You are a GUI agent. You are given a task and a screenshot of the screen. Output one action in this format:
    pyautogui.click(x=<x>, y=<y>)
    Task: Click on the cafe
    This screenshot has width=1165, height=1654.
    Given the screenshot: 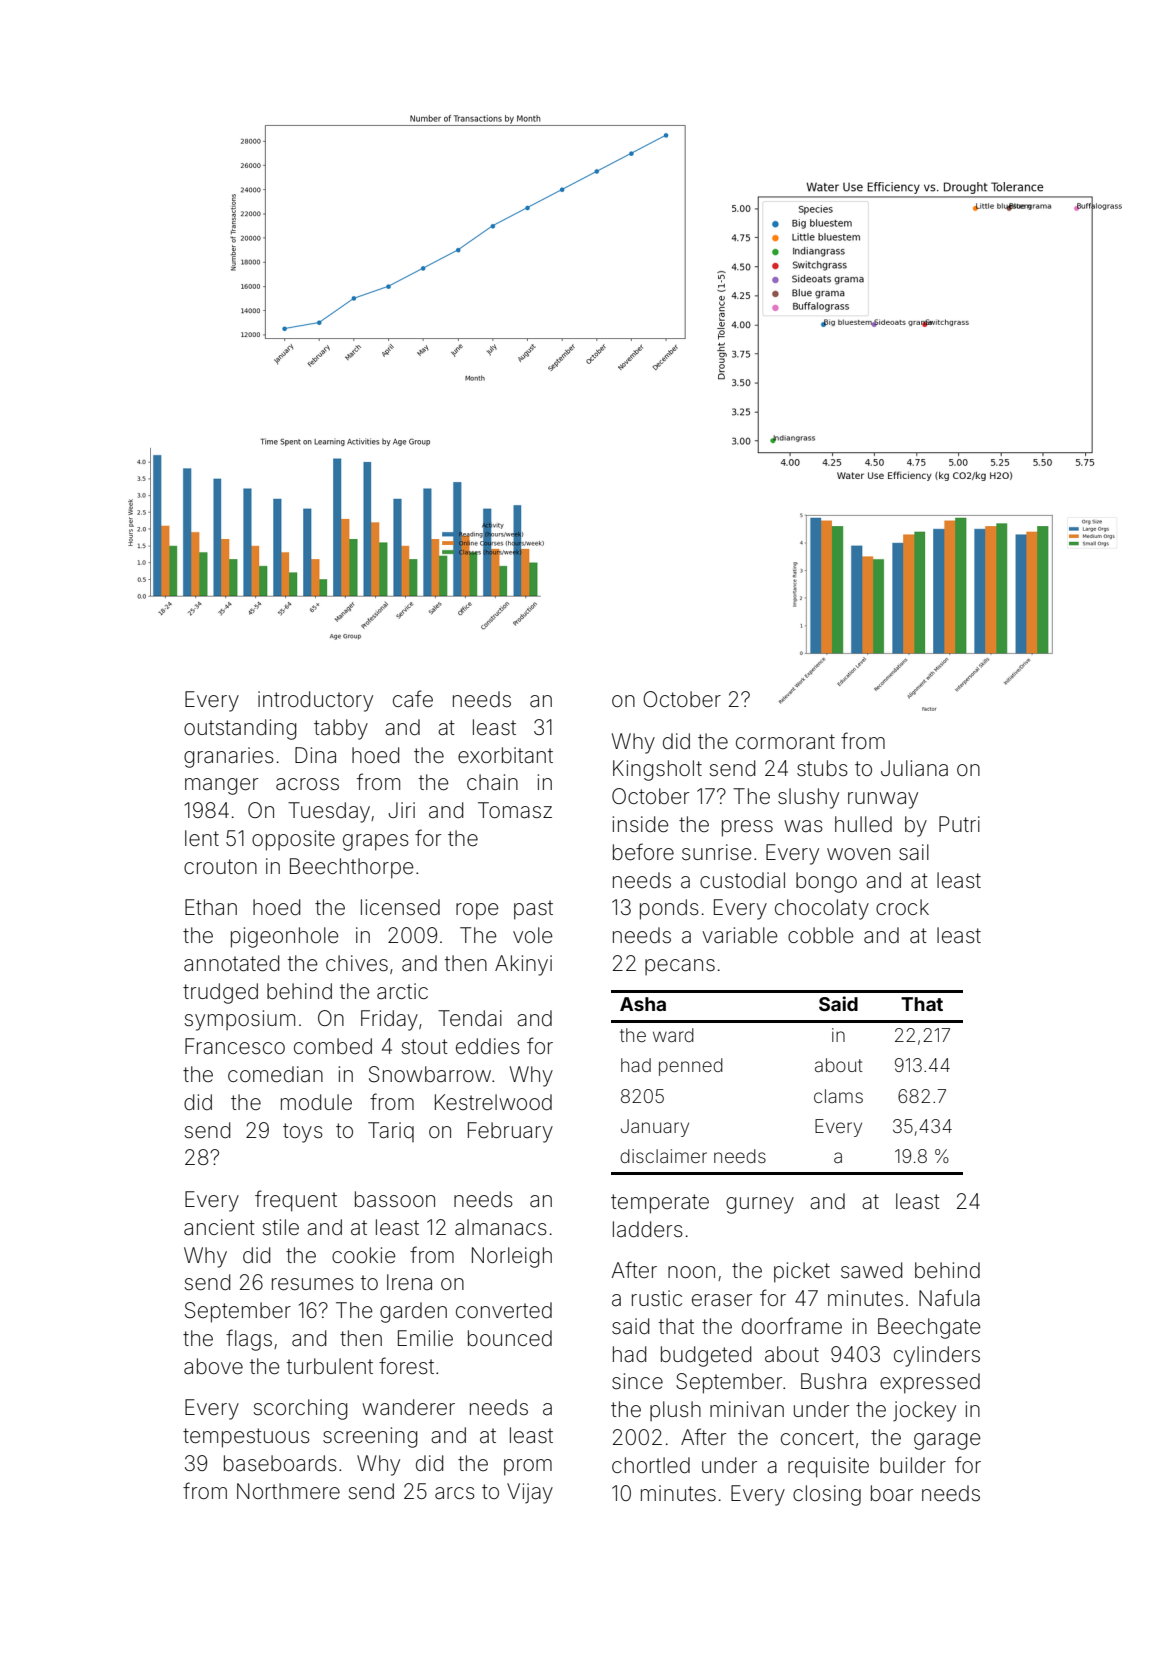 What is the action you would take?
    pyautogui.click(x=413, y=699)
